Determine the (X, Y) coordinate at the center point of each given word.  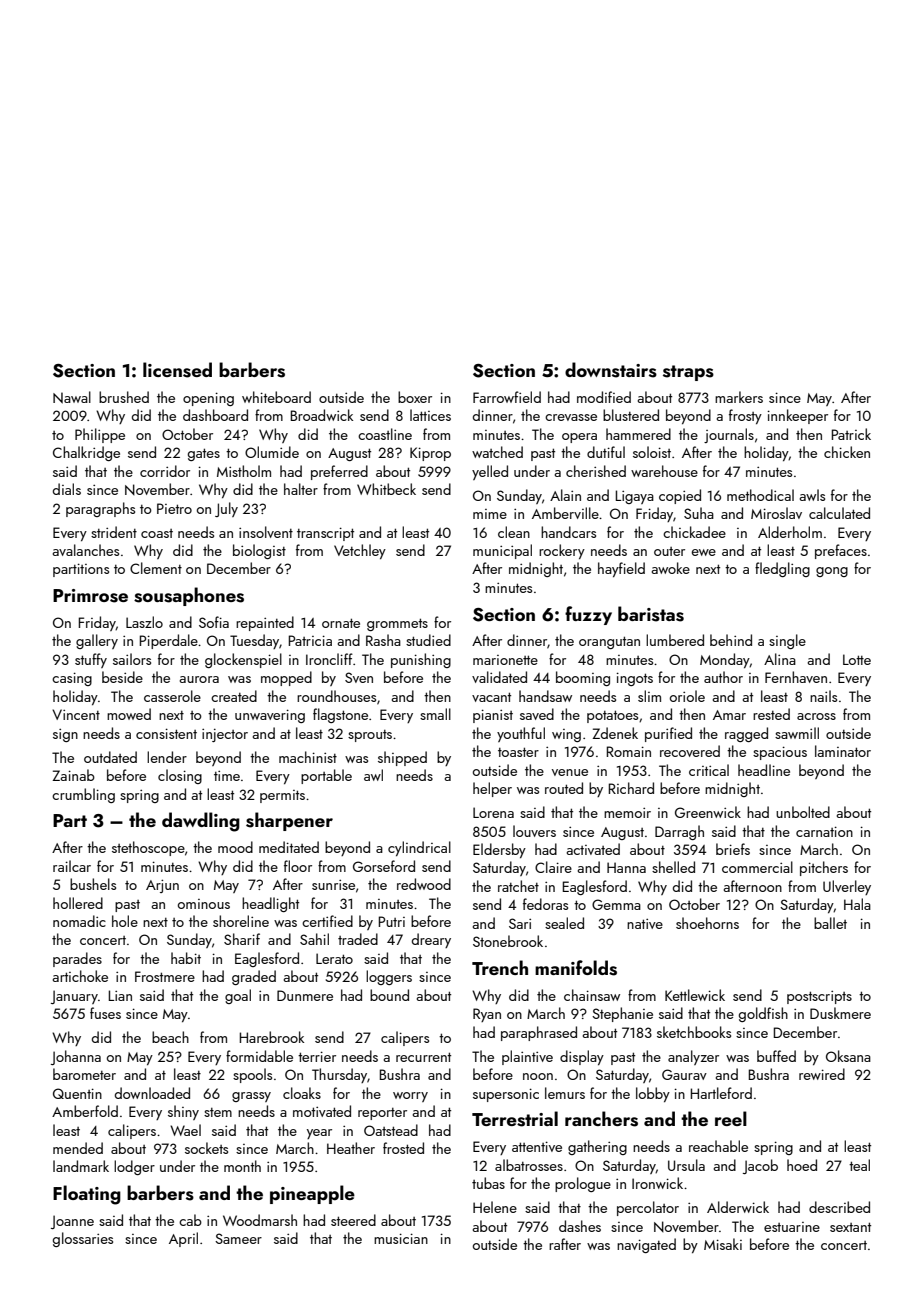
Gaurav (684, 1074)
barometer (84, 1074)
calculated (839, 513)
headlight (270, 904)
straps (688, 373)
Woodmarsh (260, 1220)
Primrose (90, 596)
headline (764, 770)
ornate (341, 623)
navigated (646, 1245)
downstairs (611, 370)
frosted (403, 1148)
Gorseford (384, 866)
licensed (177, 370)
